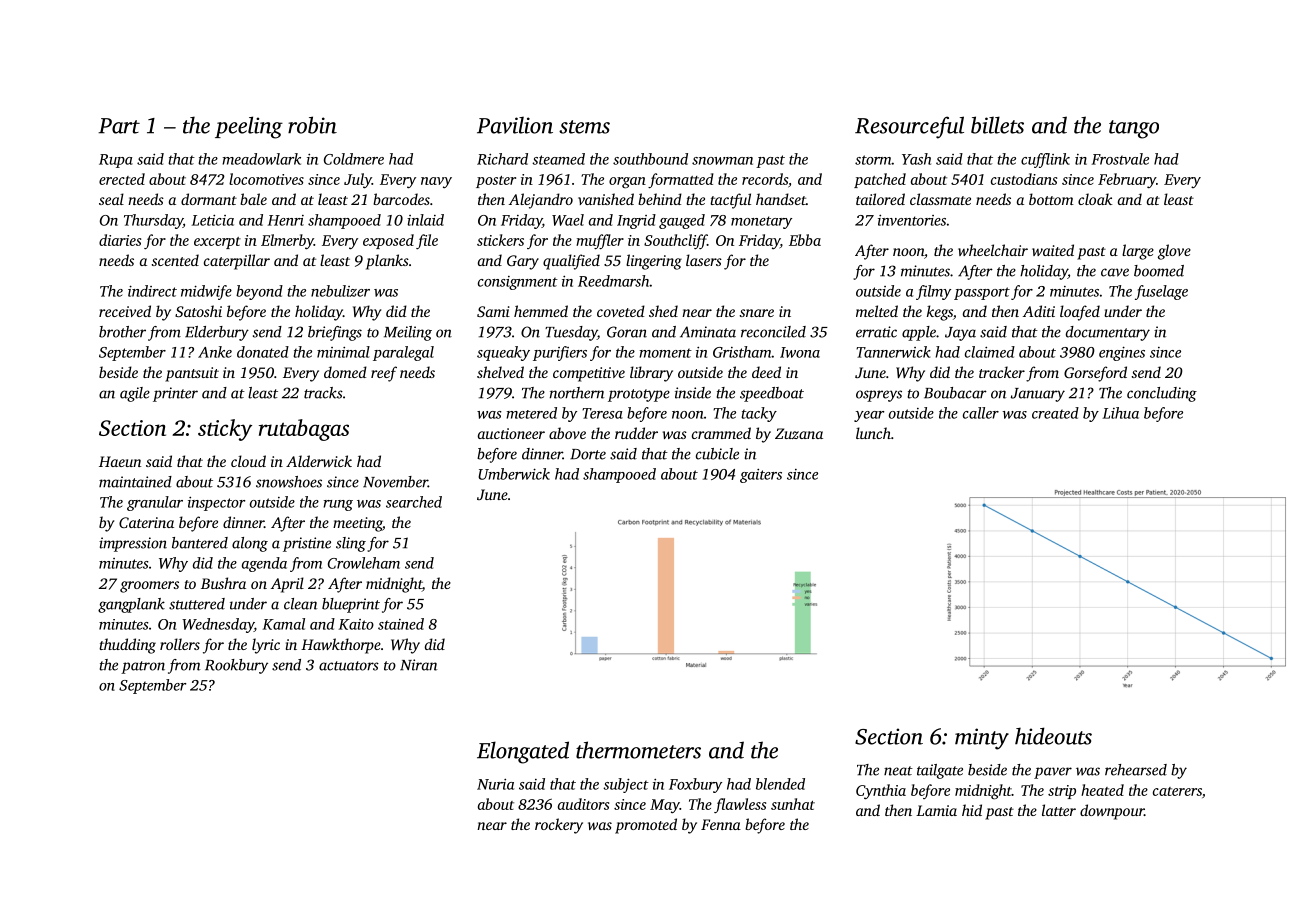 The height and width of the image is (924, 1308). I want to click on cave, so click(1115, 272).
